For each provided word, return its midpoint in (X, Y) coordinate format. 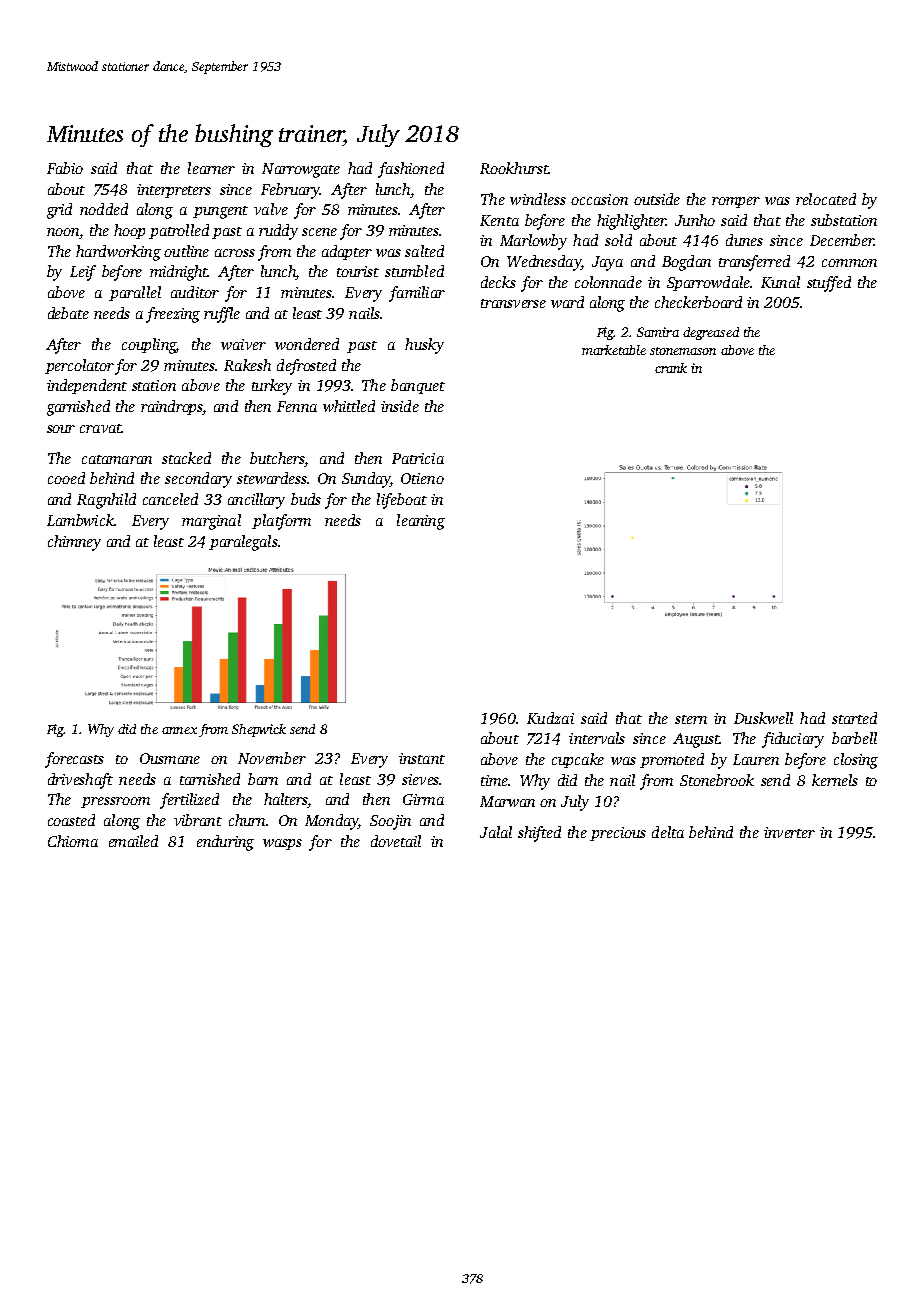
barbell (854, 738)
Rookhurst (514, 168)
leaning (421, 522)
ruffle (222, 315)
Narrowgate (301, 170)
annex (179, 730)
